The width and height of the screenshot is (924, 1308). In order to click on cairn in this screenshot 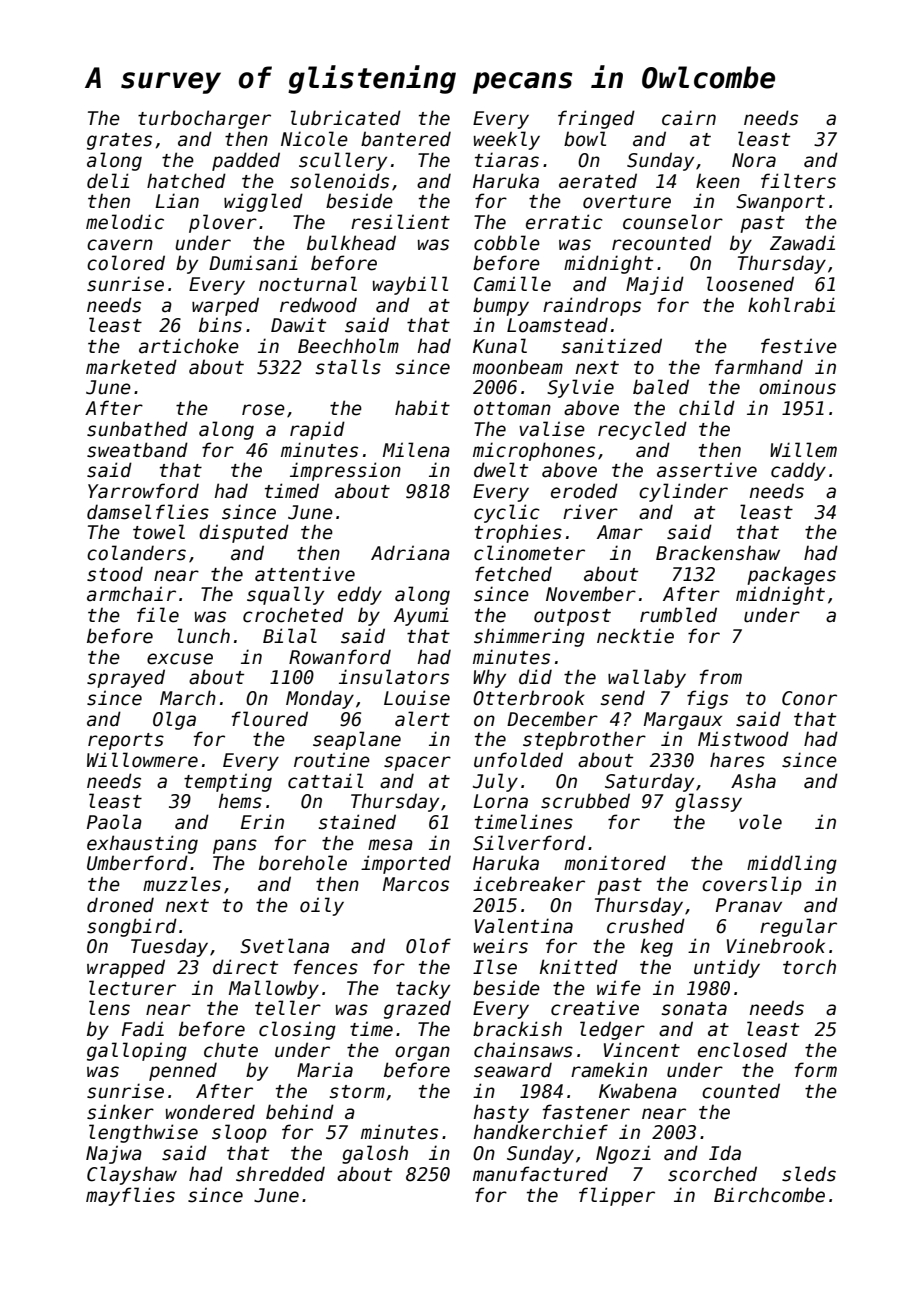, I will do `click(689, 118)`.
